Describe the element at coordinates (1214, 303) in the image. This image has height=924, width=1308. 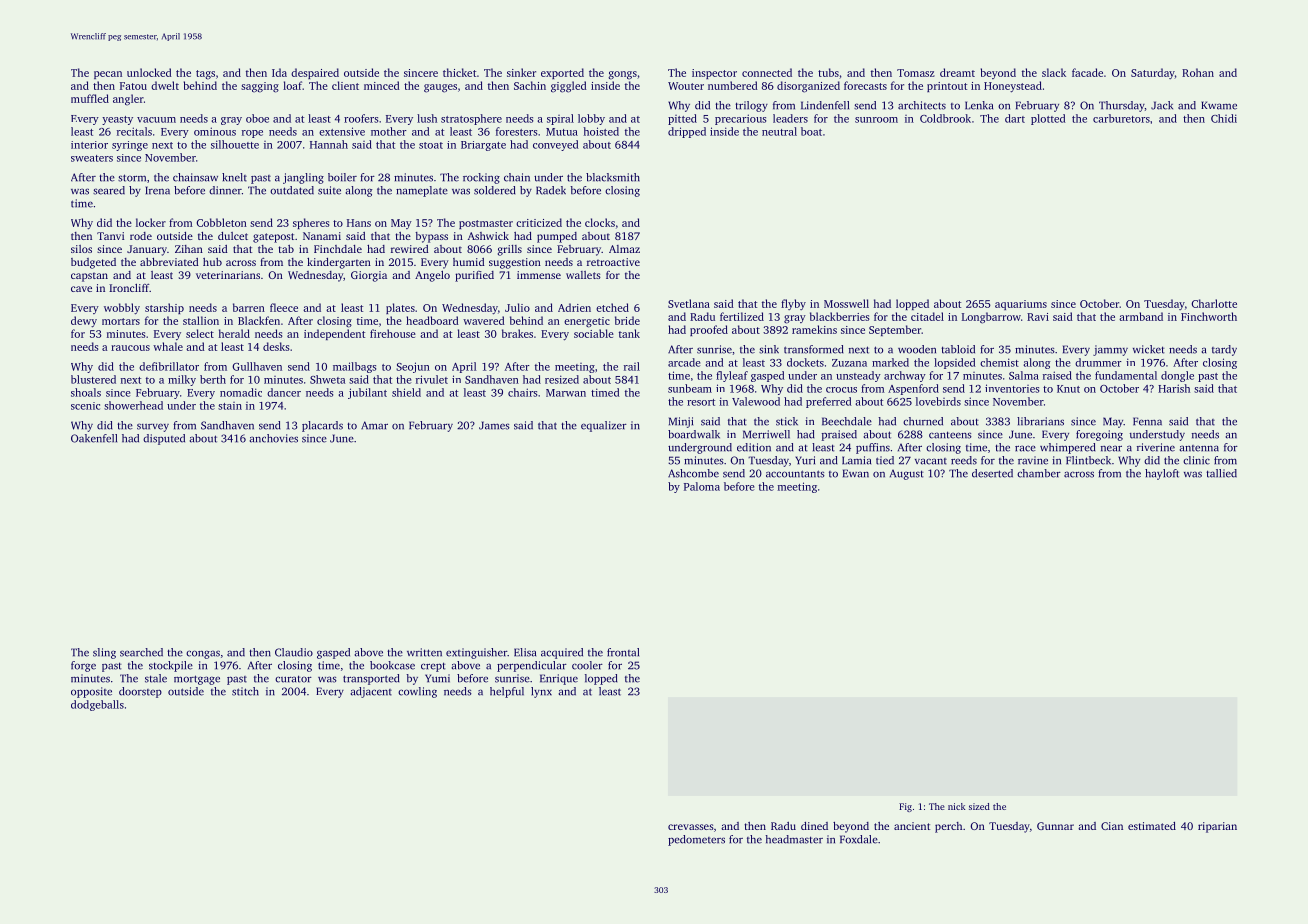
I see `Charlotte` at that location.
